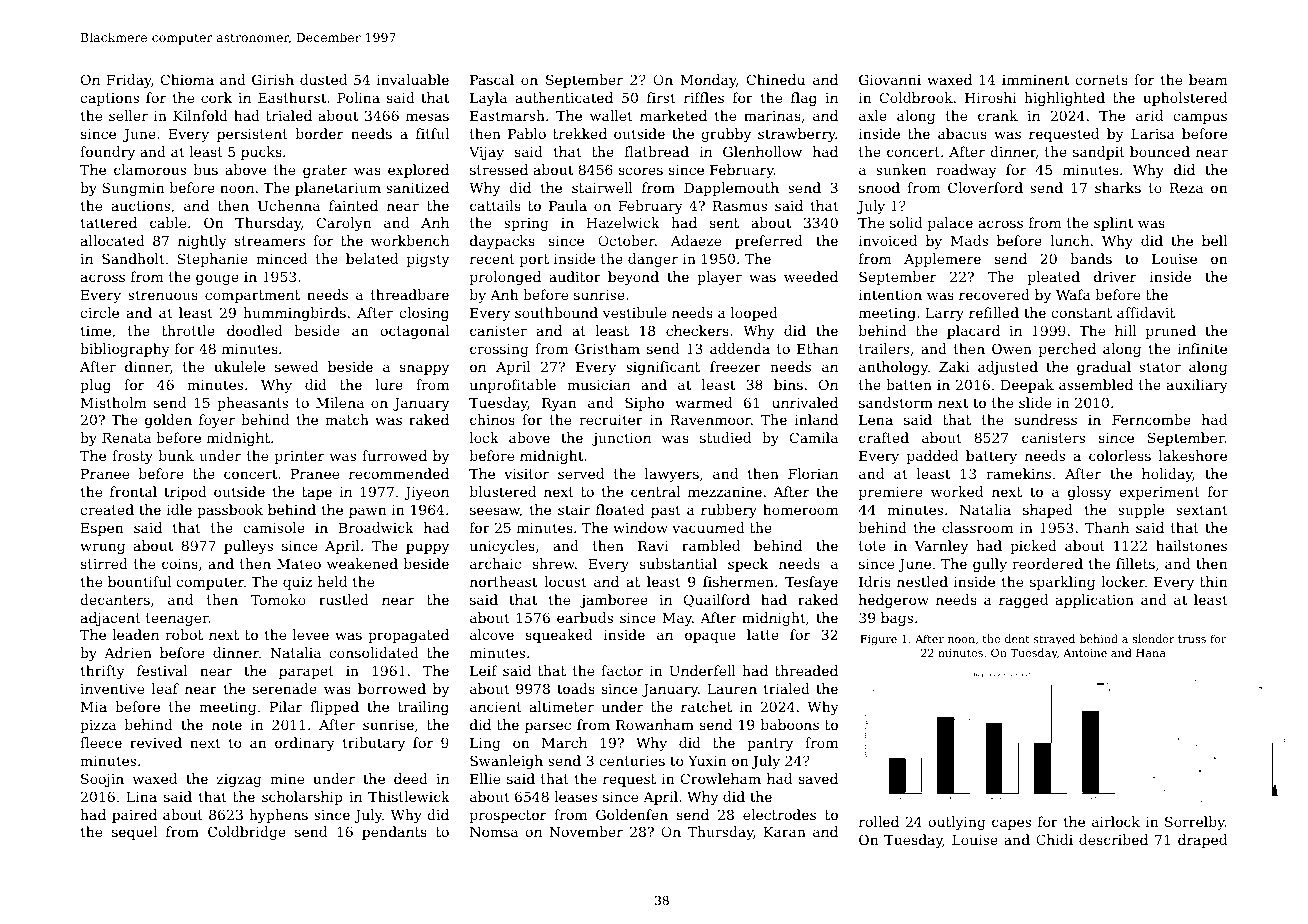 Image resolution: width=1308 pixels, height=924 pixels. Describe the element at coordinates (239, 366) in the page. I see `ukulele` at that location.
